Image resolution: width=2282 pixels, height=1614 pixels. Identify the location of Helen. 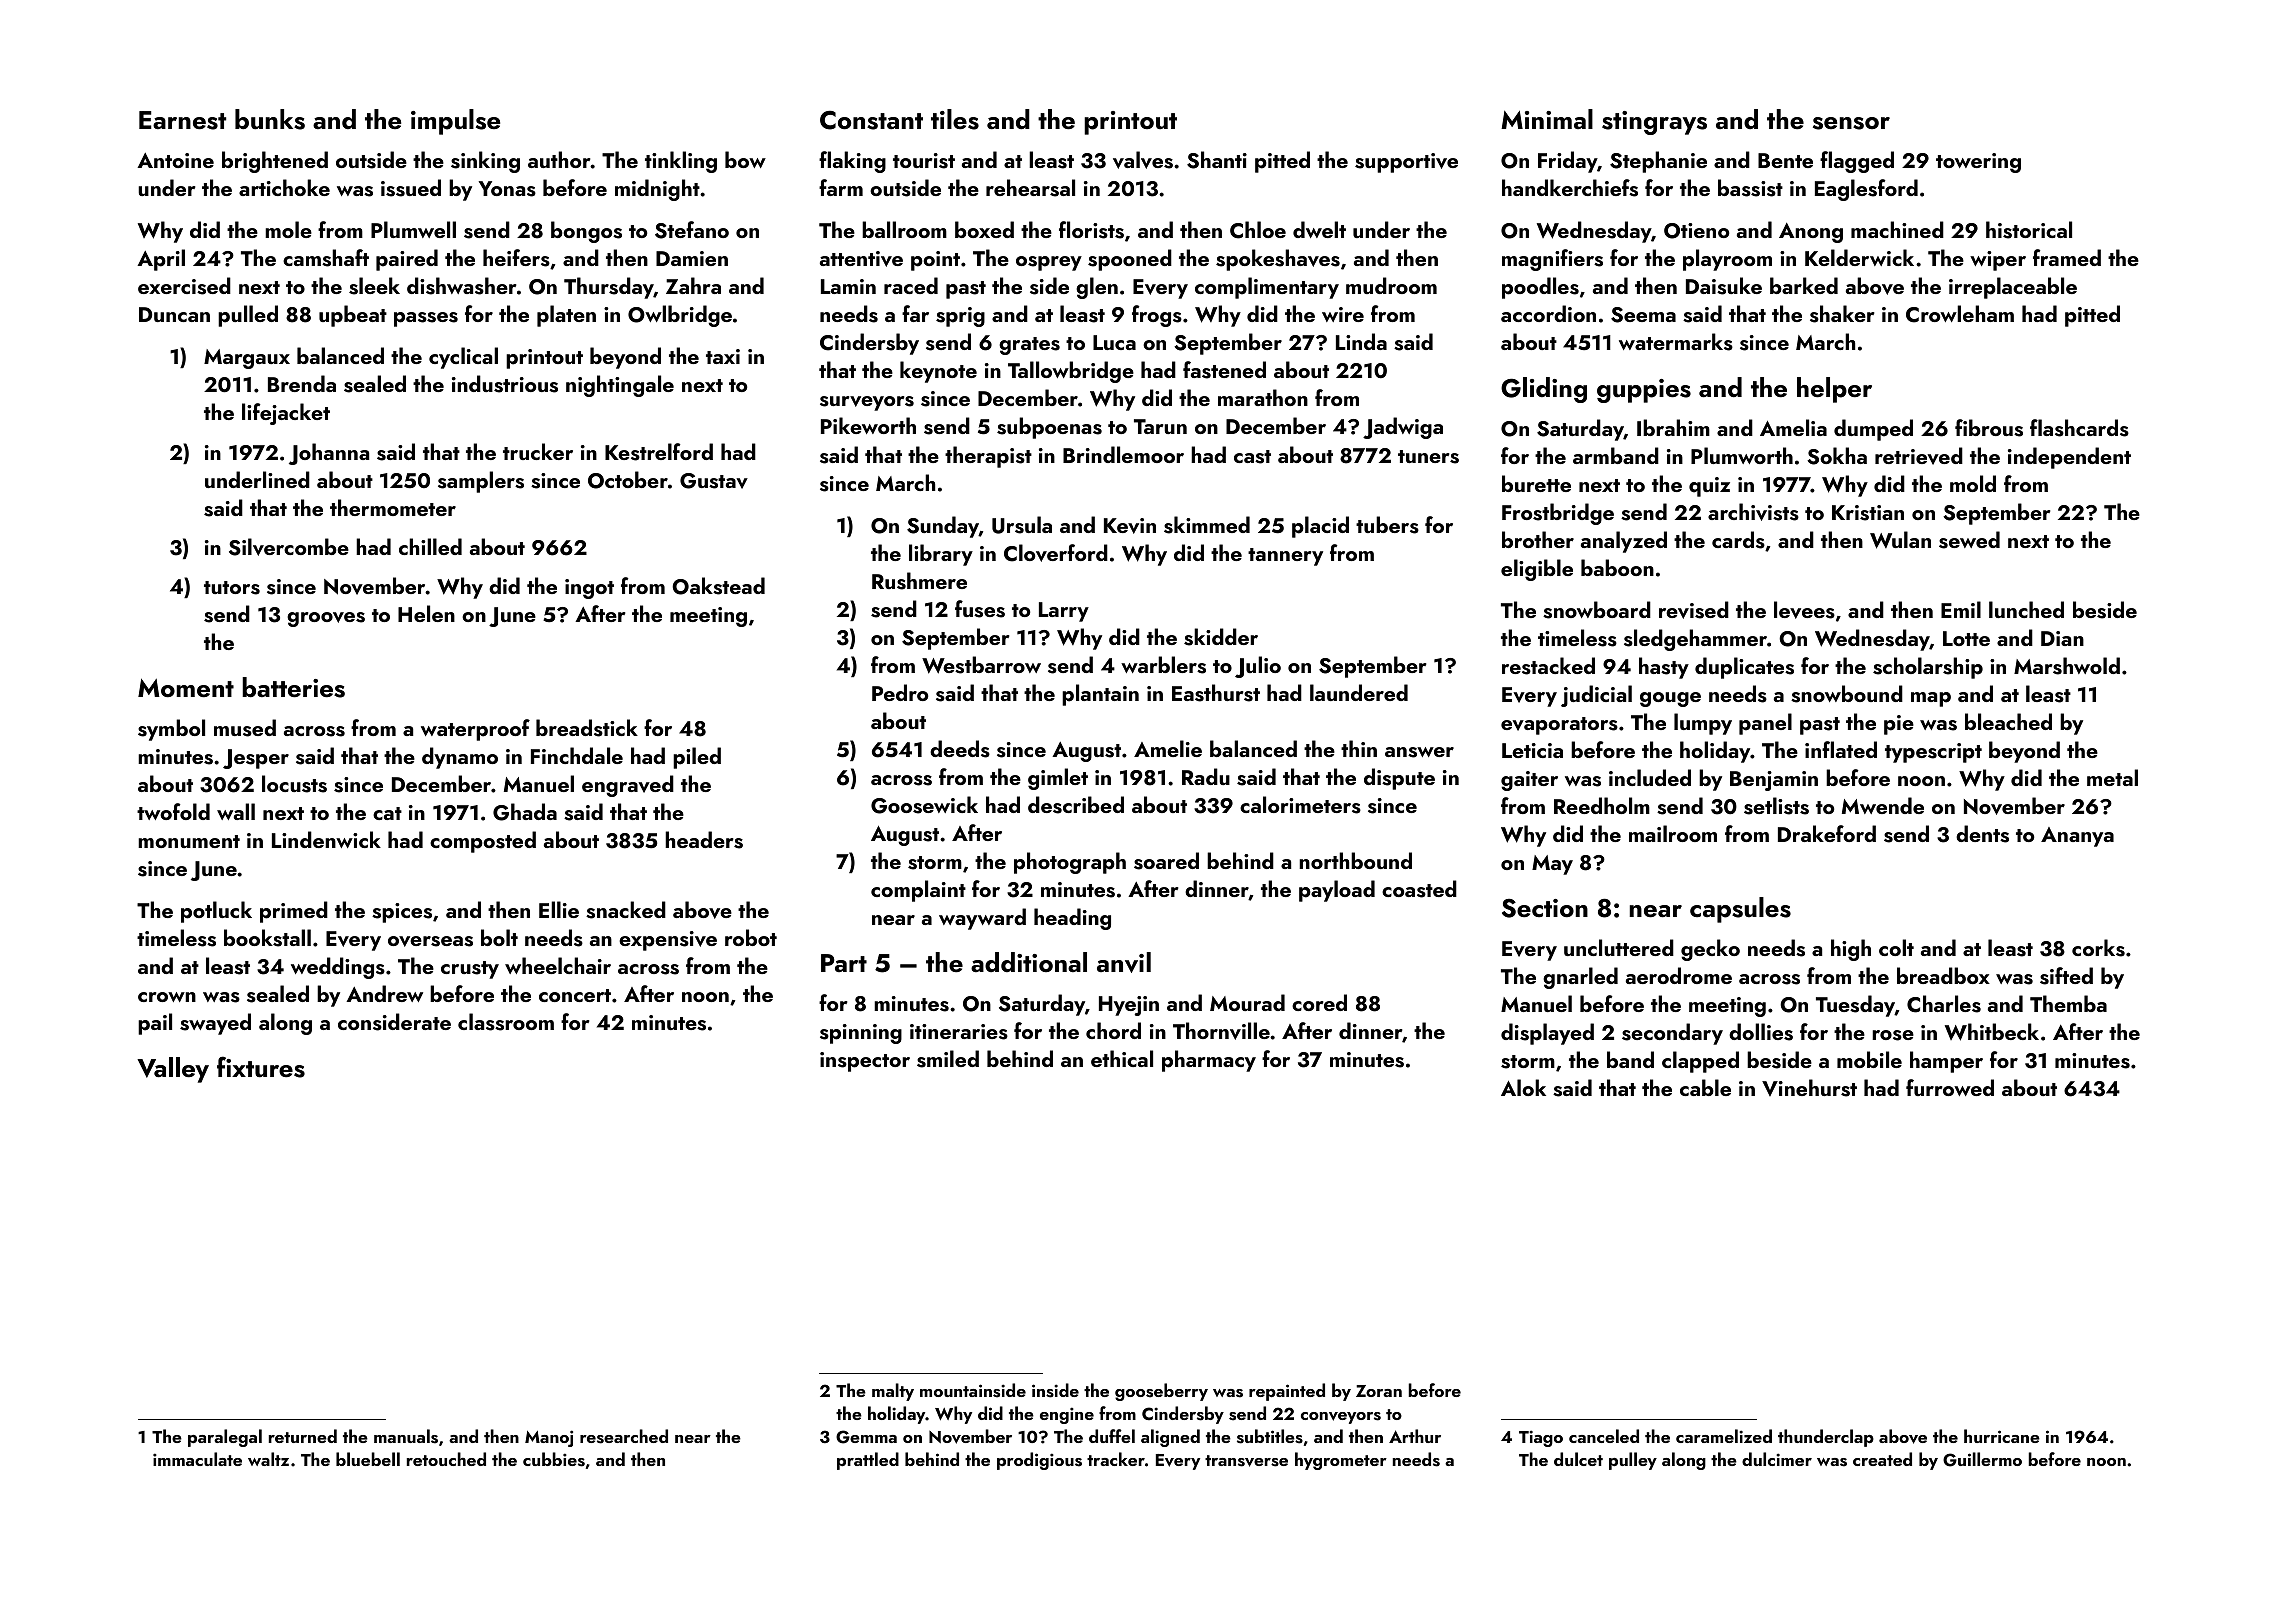
(426, 613).
